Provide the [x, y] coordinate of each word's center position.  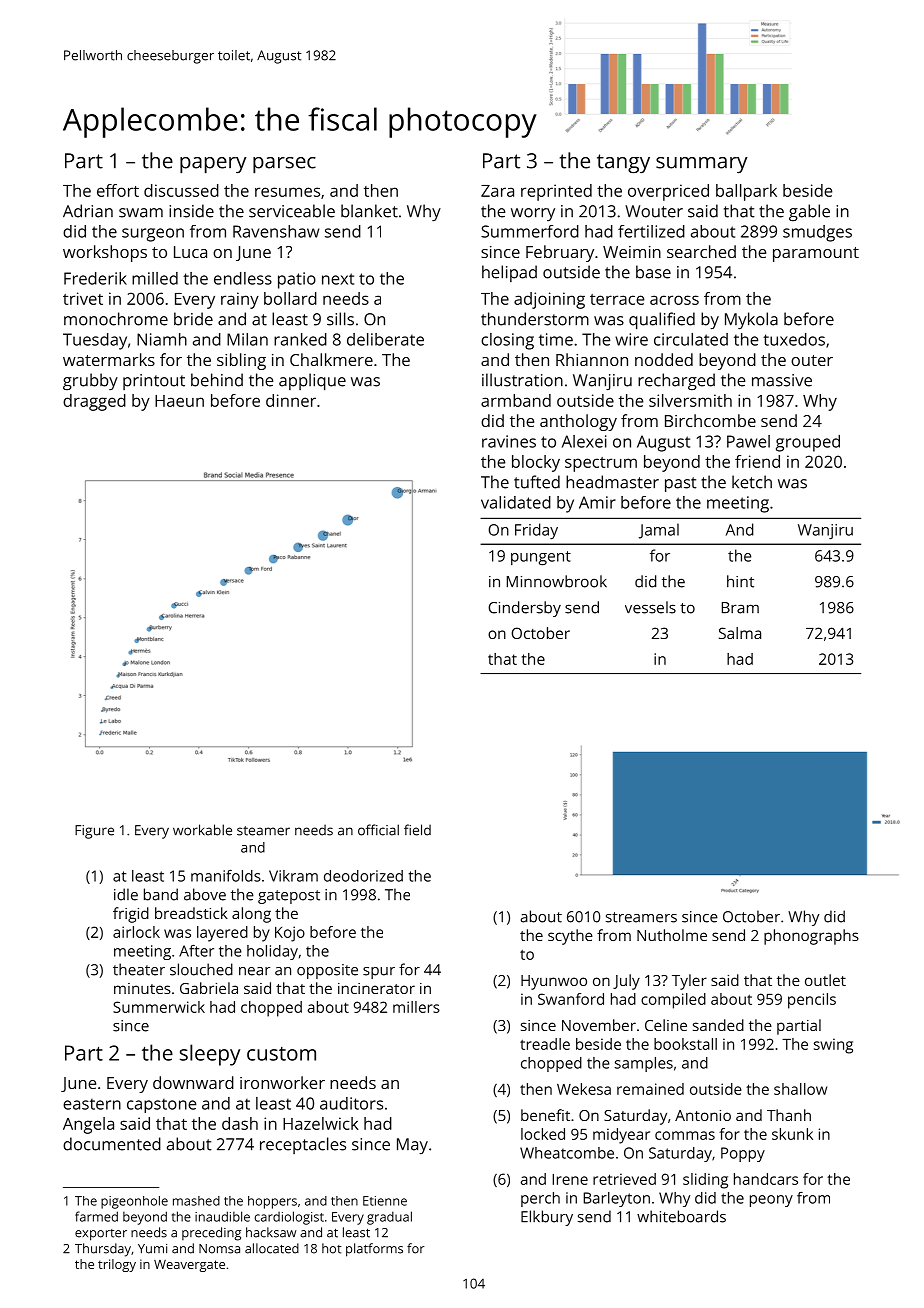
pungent [541, 558]
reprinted [556, 192]
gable [809, 212]
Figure [94, 832]
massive [782, 380]
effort [118, 190]
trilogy [117, 1265]
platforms [374, 1250]
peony [771, 1201]
